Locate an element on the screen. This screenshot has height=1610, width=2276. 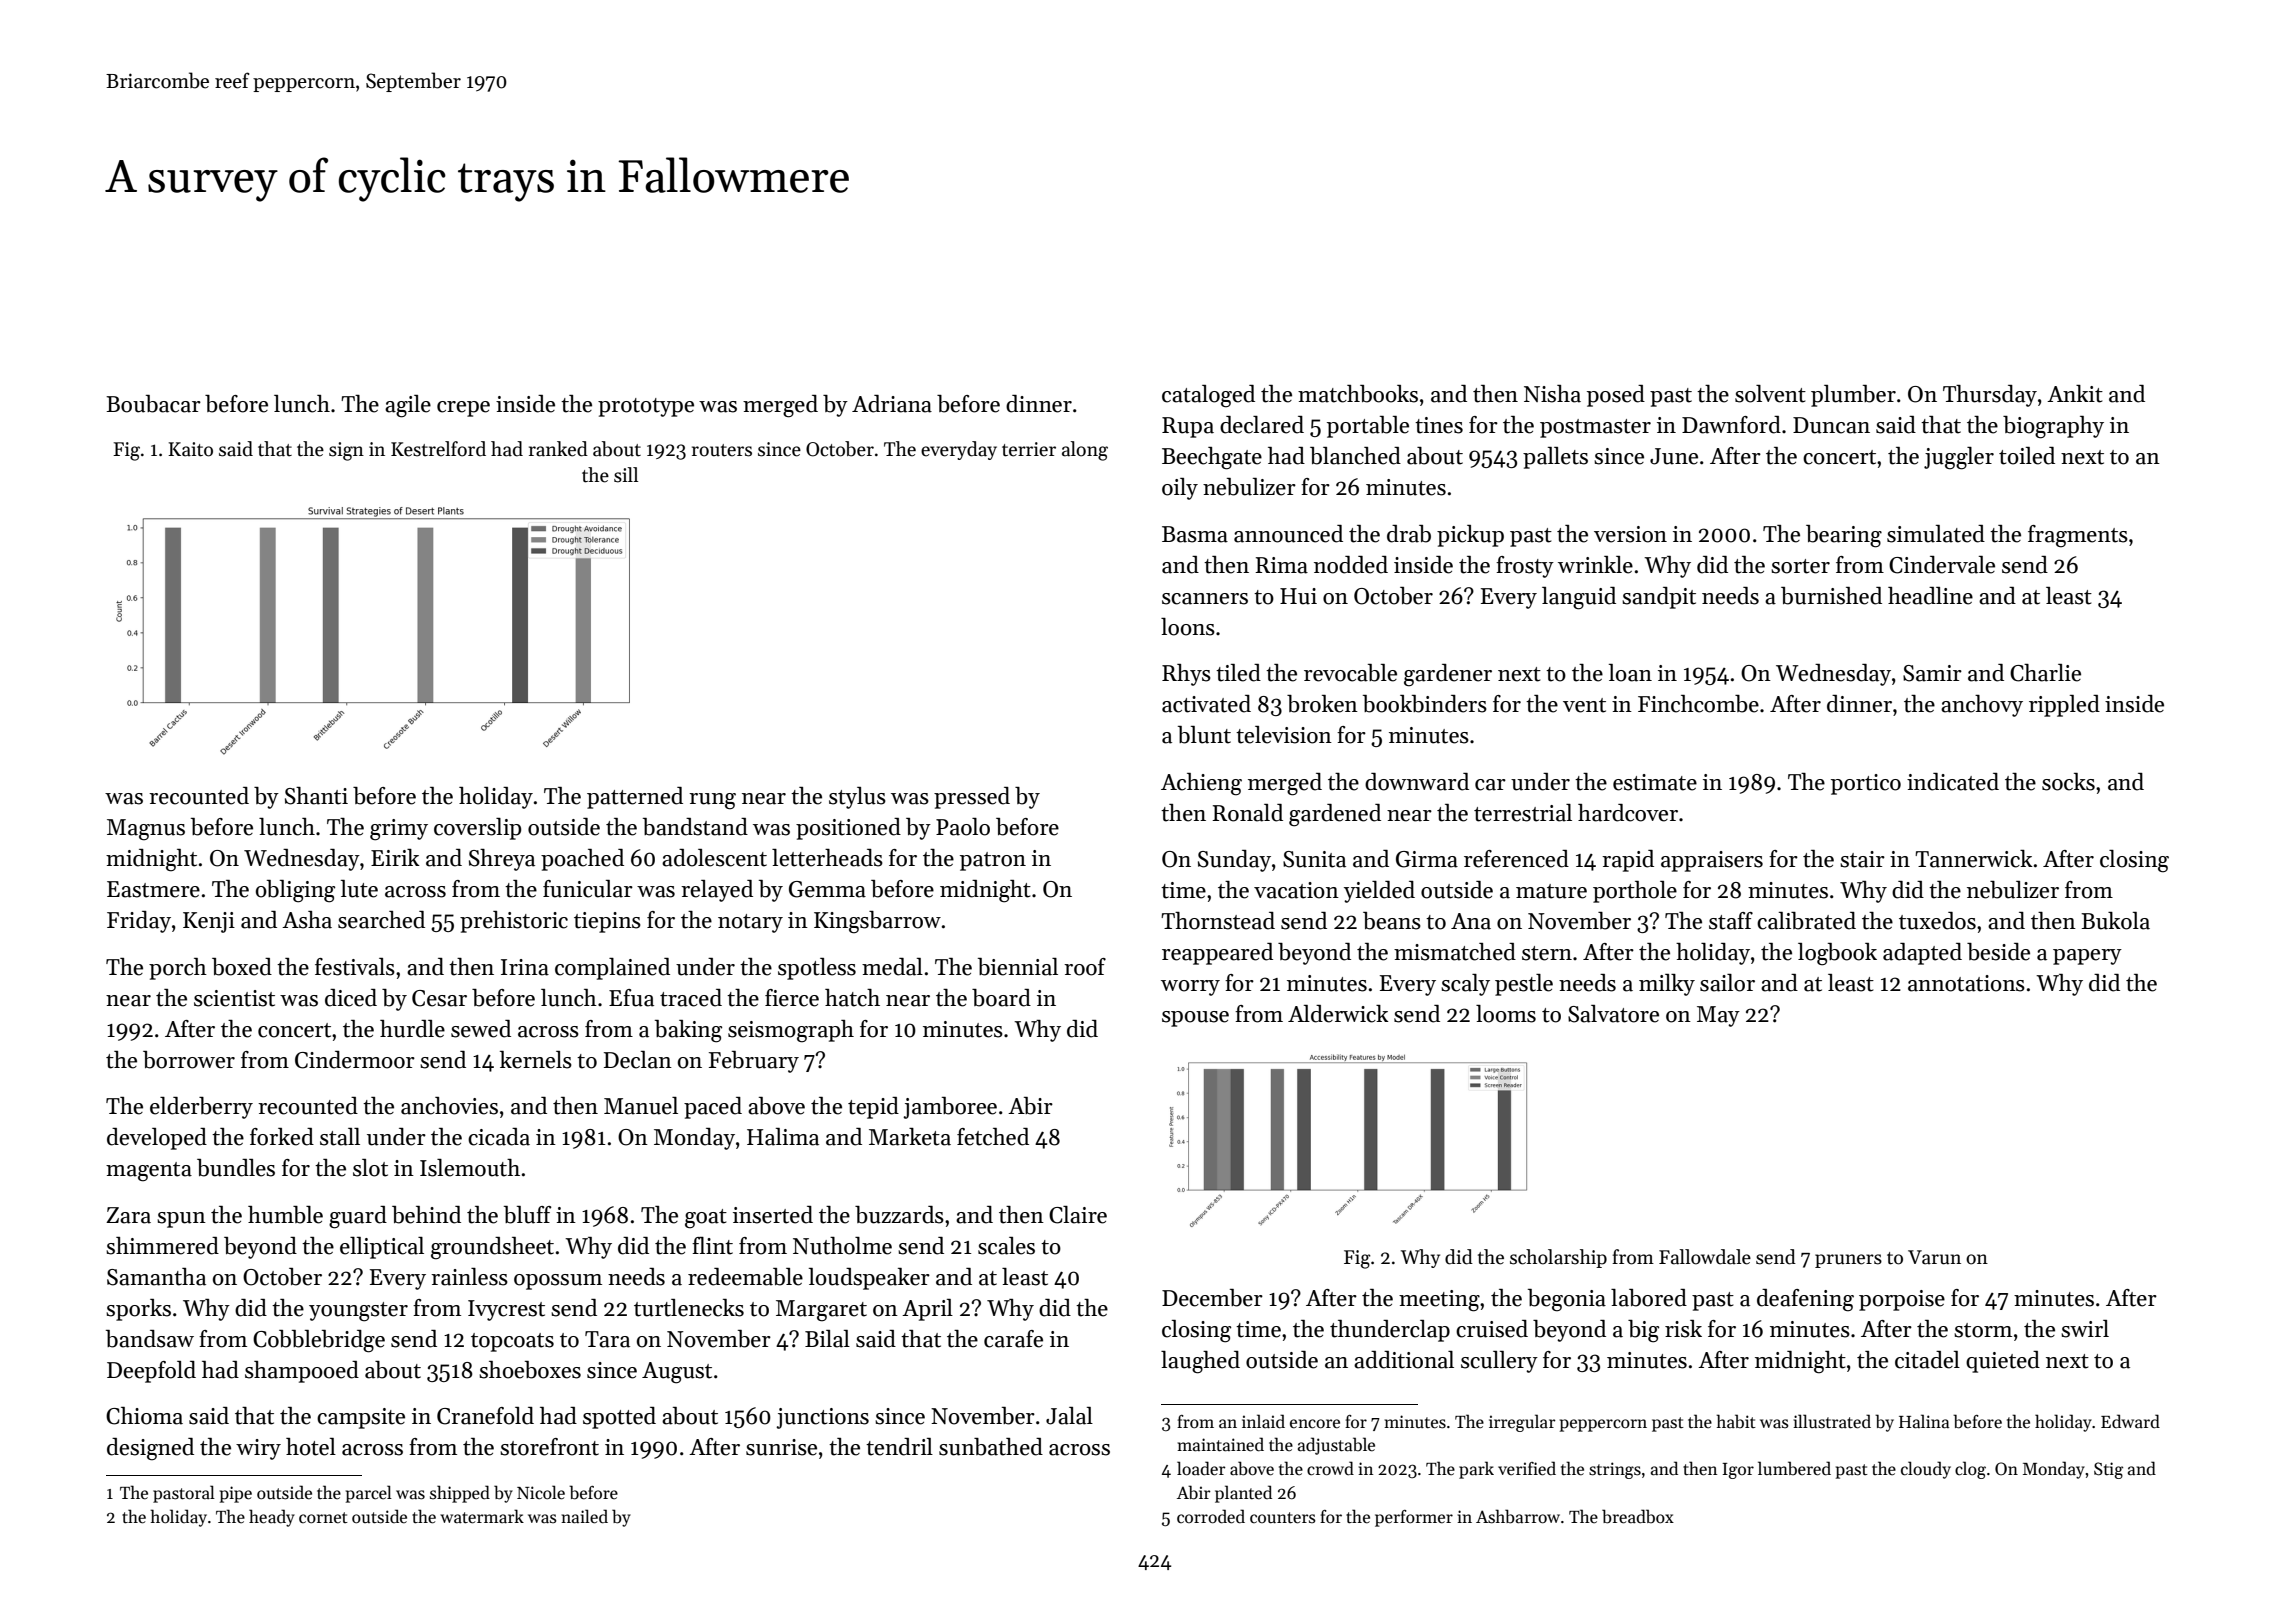
Shanti is located at coordinates (316, 796).
